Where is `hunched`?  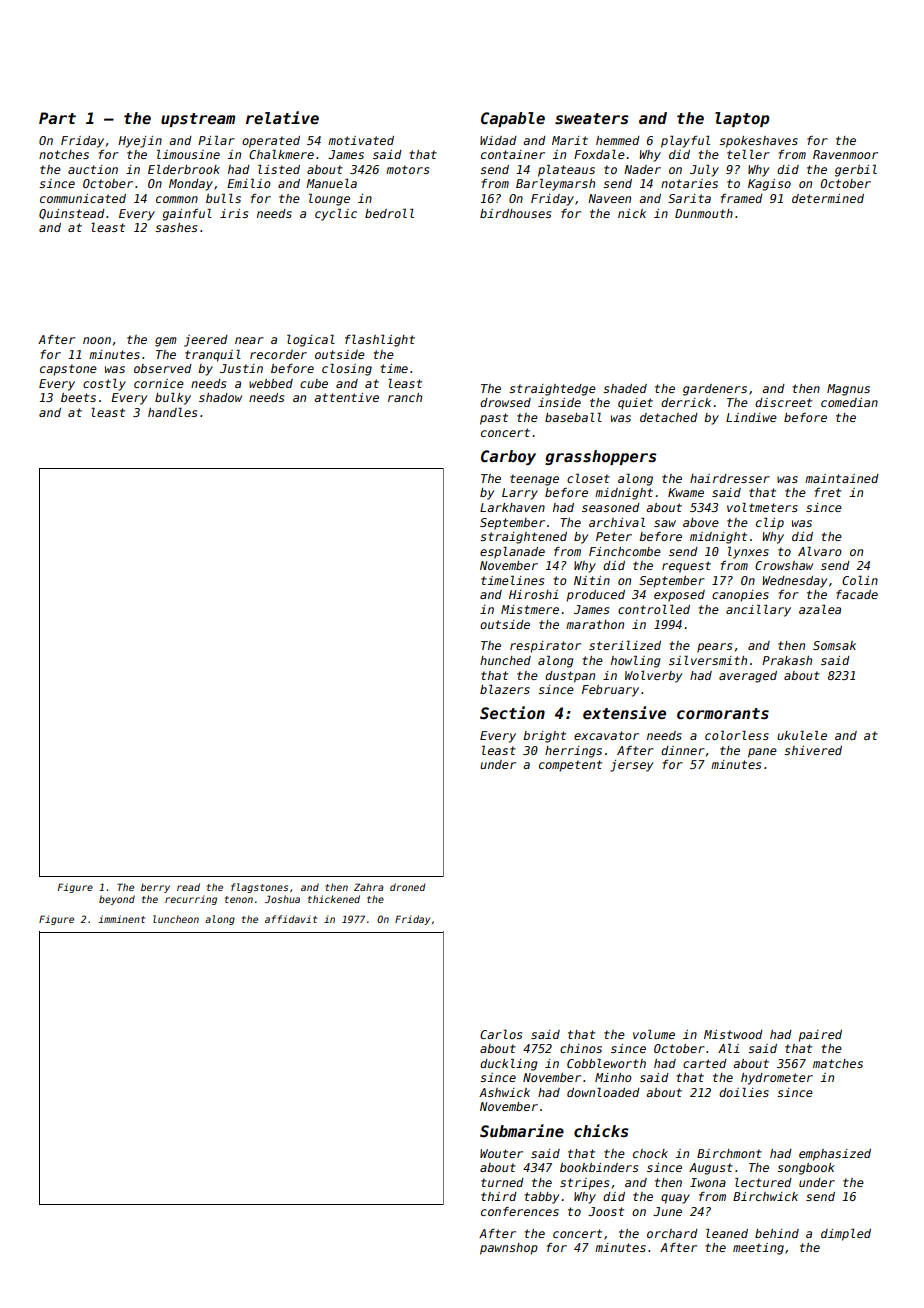
hunched is located at coordinates (505, 660).
